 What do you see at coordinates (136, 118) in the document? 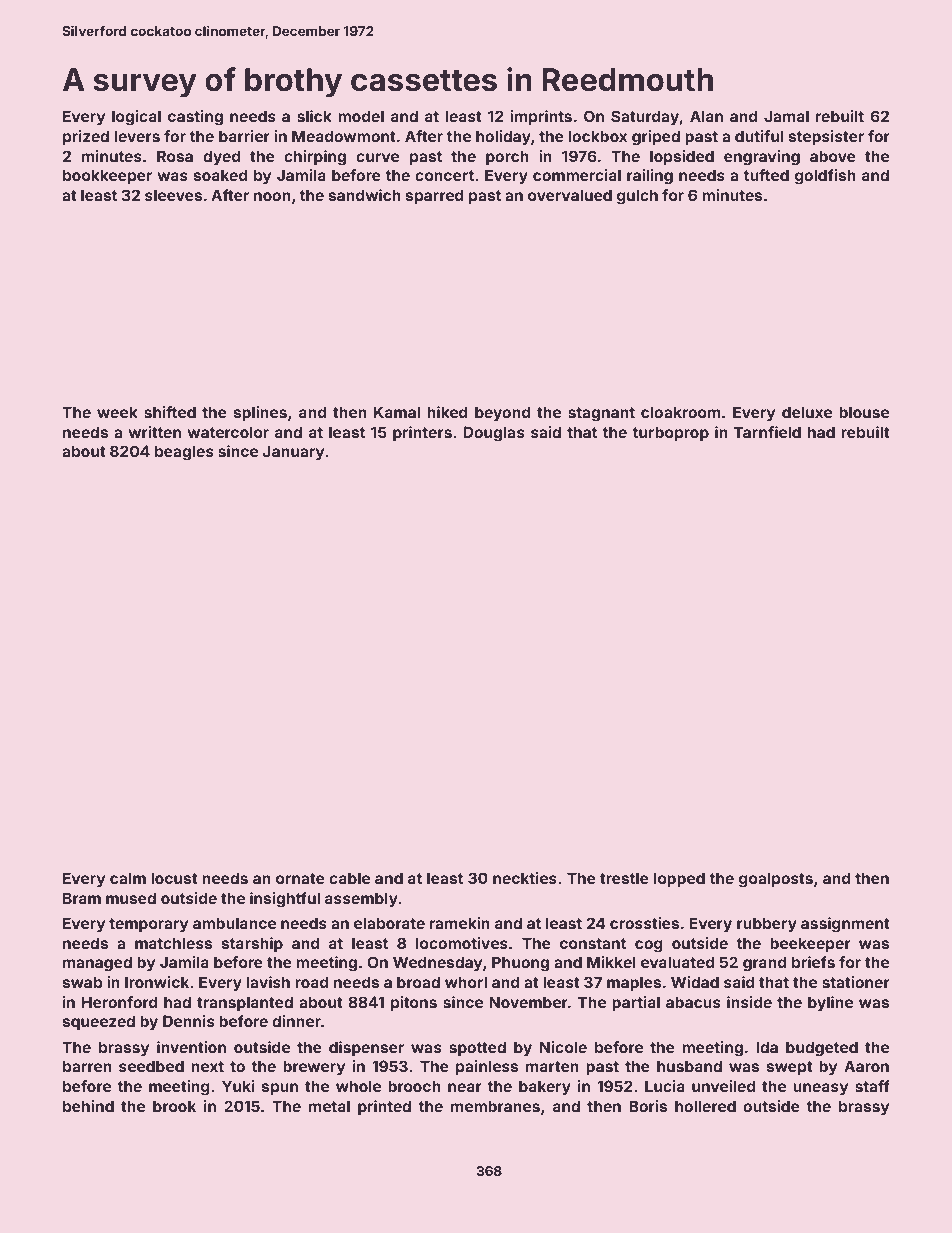
I see `logical` at bounding box center [136, 118].
